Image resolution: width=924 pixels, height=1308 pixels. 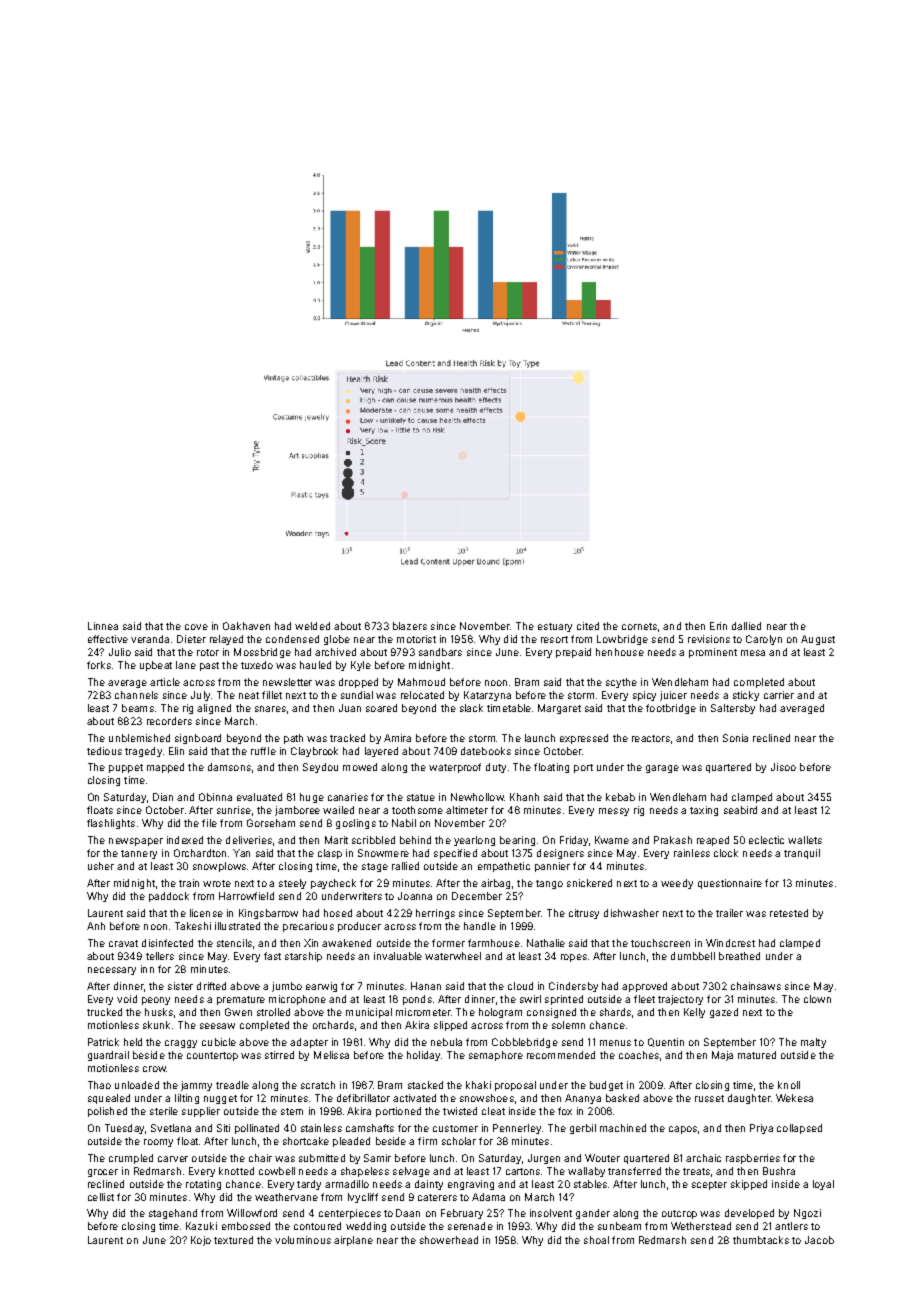 I want to click on dallied, so click(x=746, y=626).
